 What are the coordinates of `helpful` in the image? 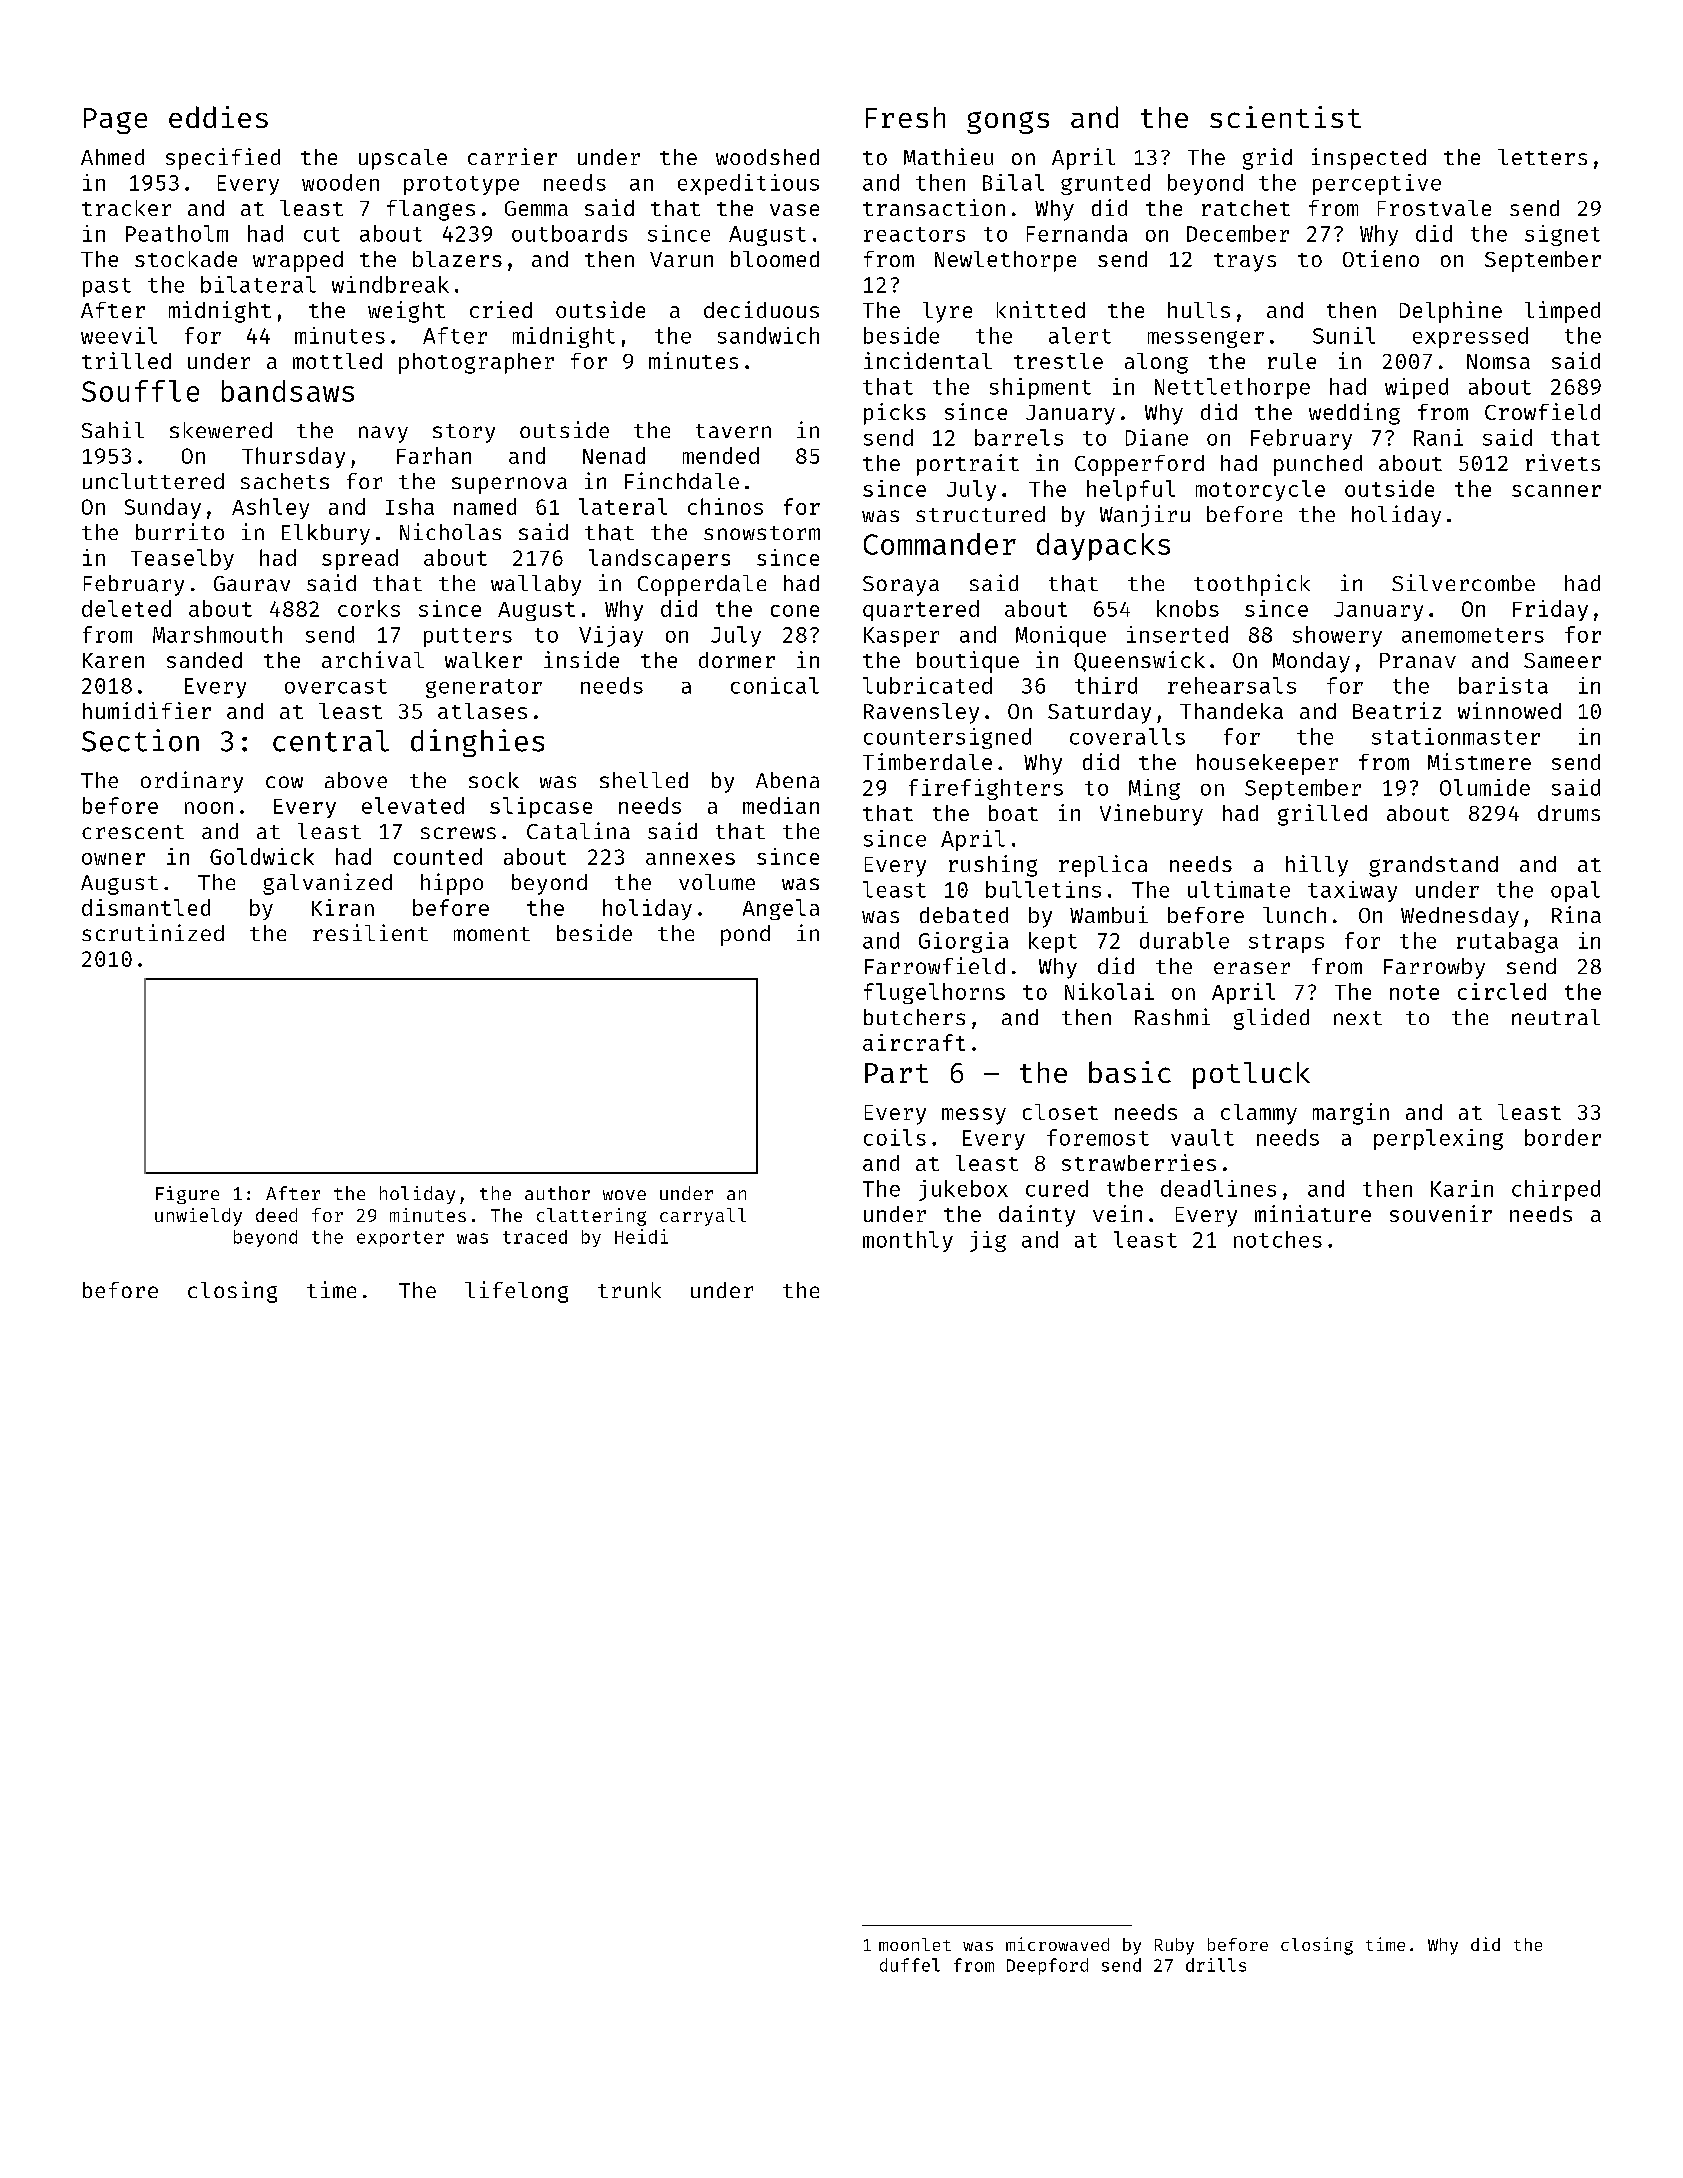 It's located at (1131, 490).
